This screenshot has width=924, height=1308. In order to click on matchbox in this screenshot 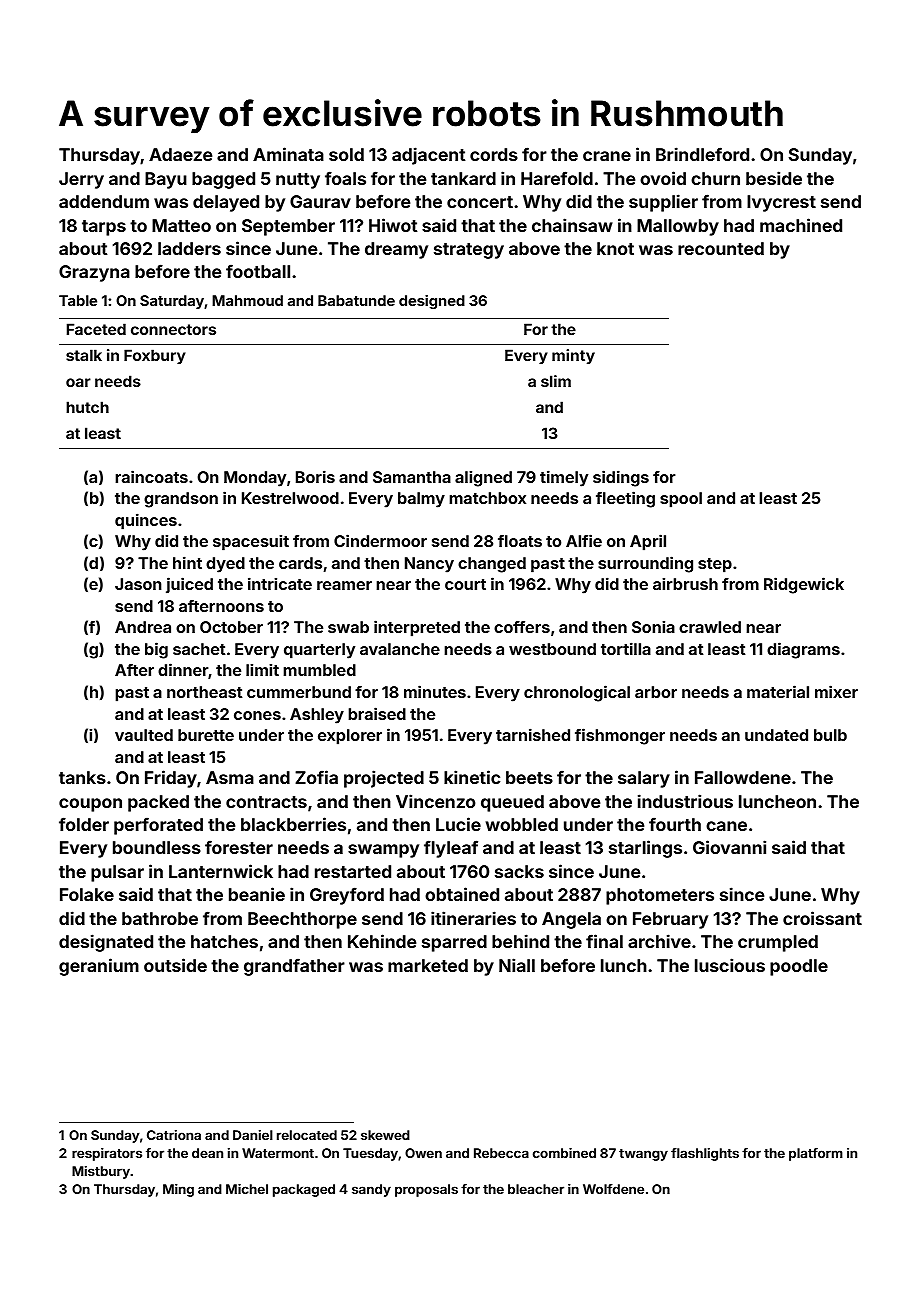, I will do `click(487, 498)`.
